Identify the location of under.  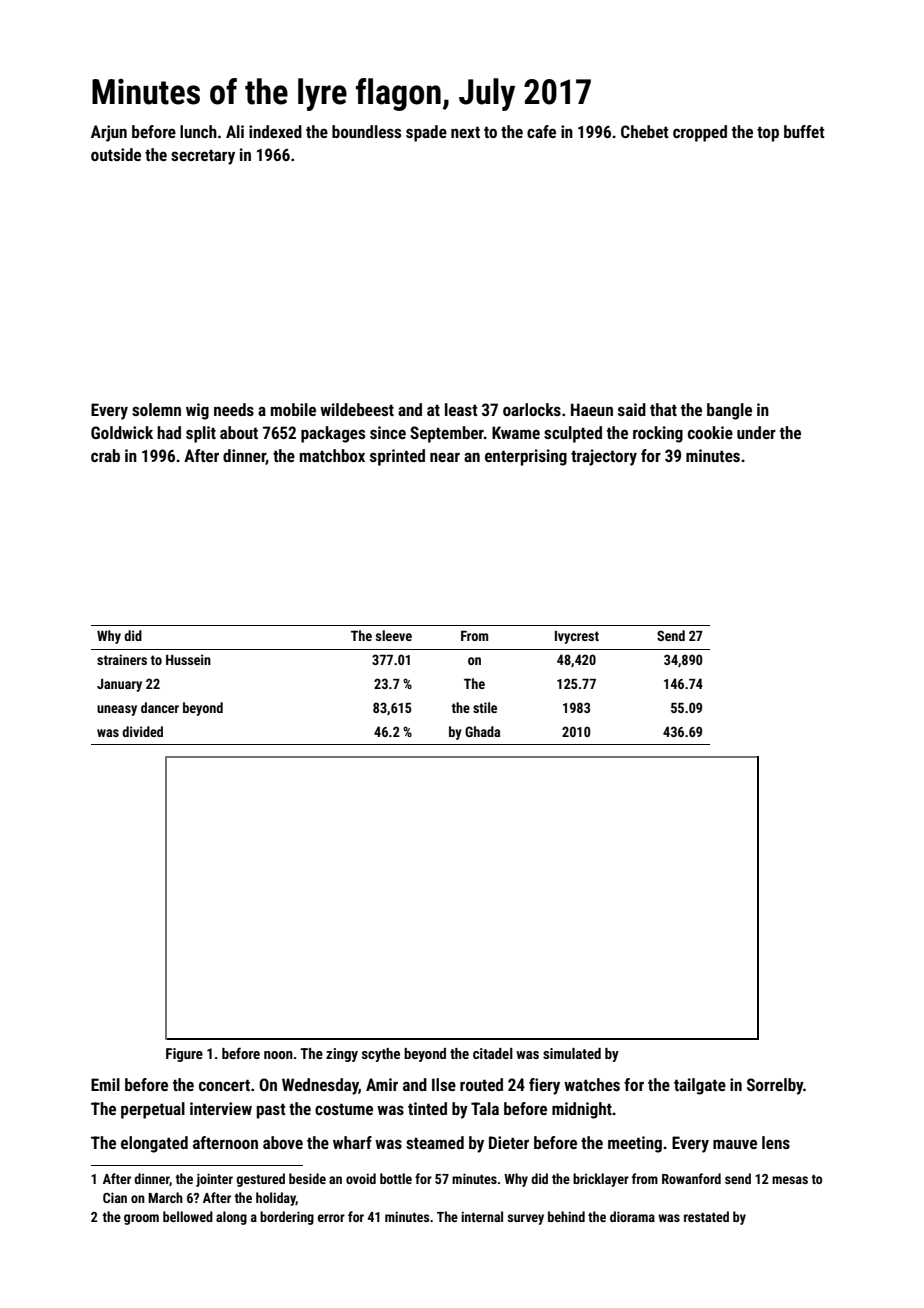
(756, 432).
